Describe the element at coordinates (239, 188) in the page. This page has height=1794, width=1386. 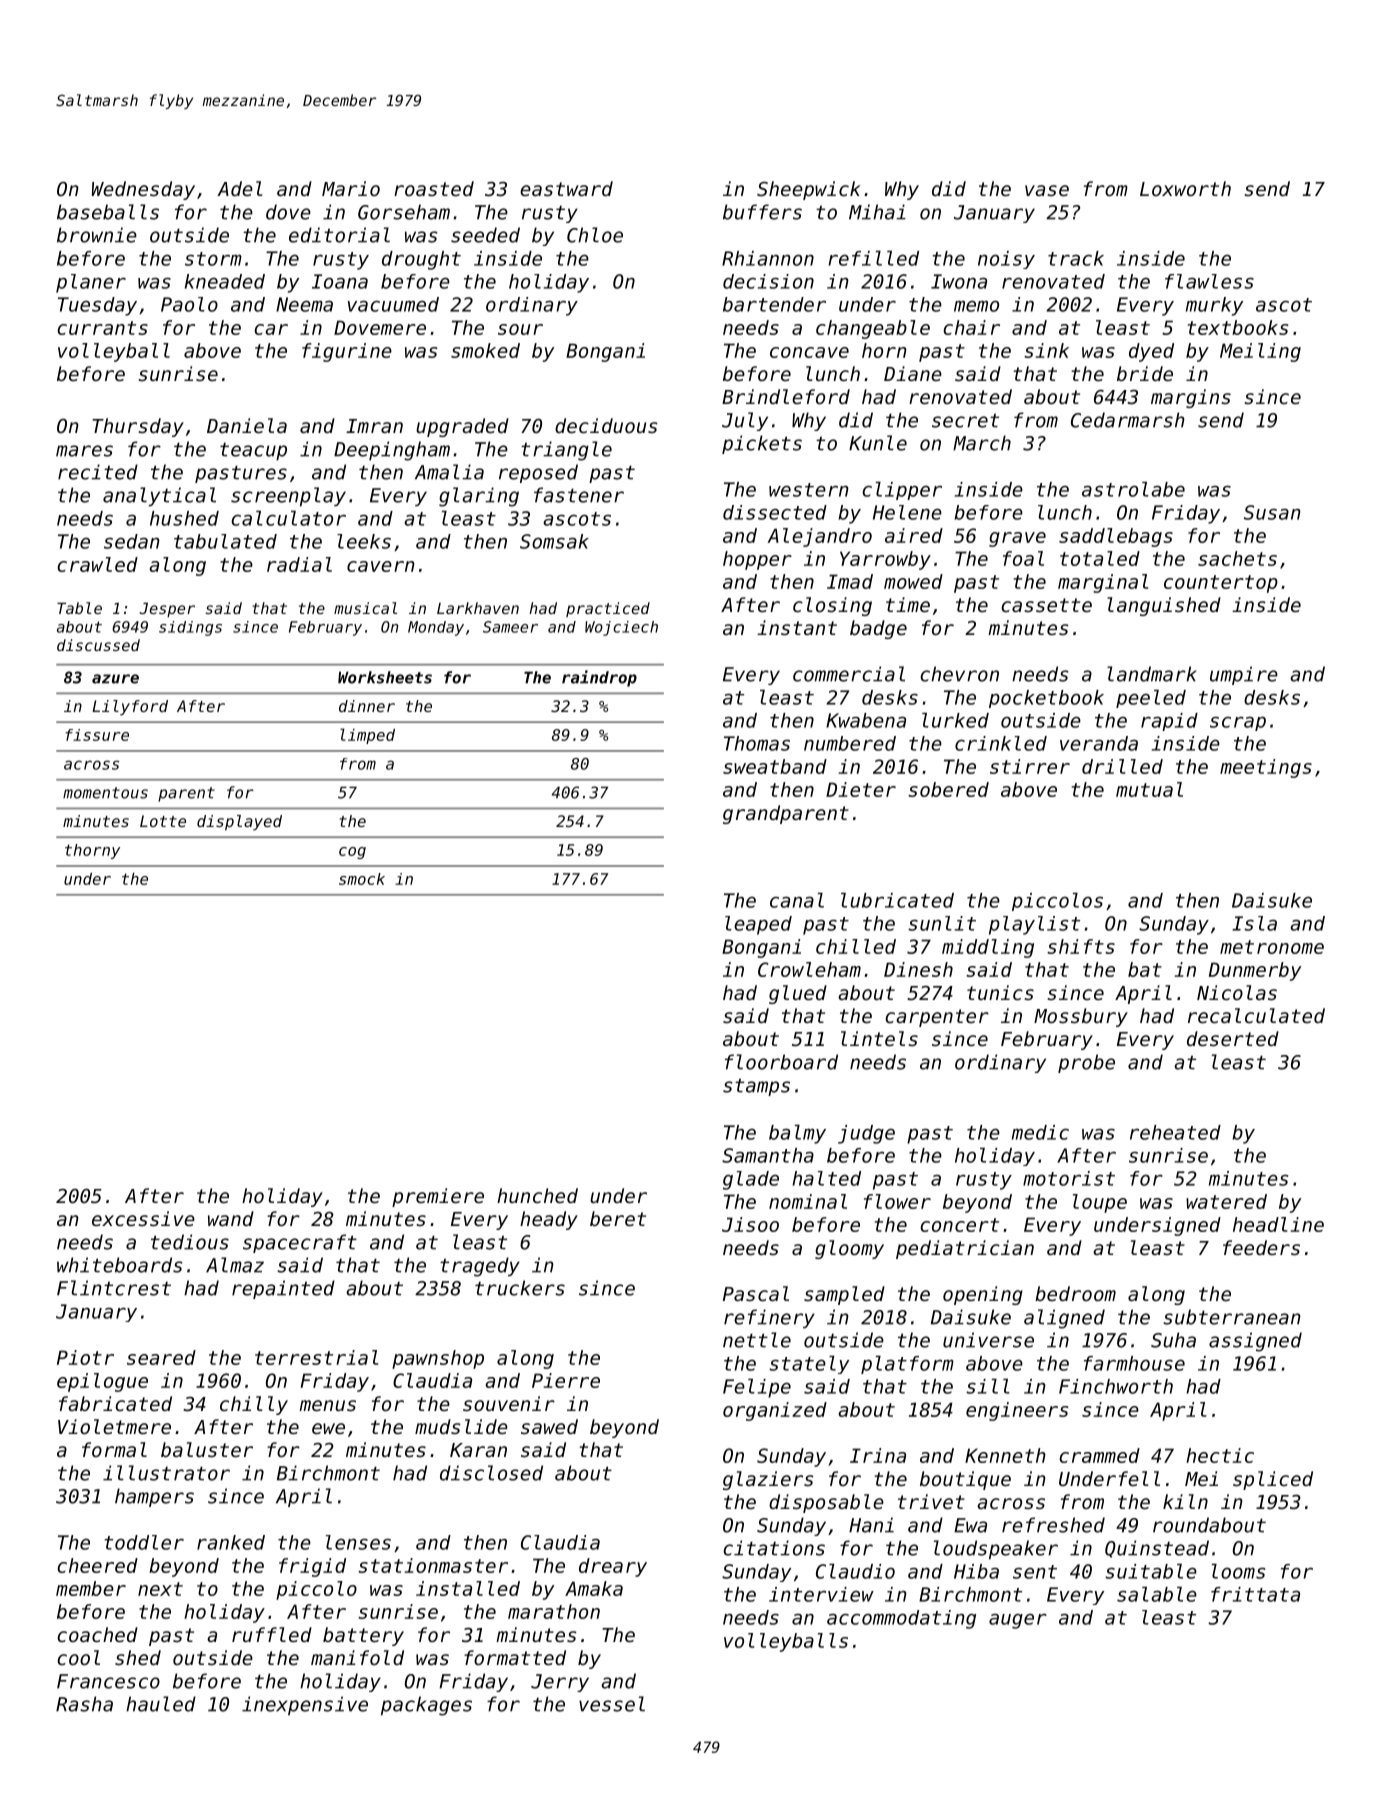
I see `Adel` at that location.
